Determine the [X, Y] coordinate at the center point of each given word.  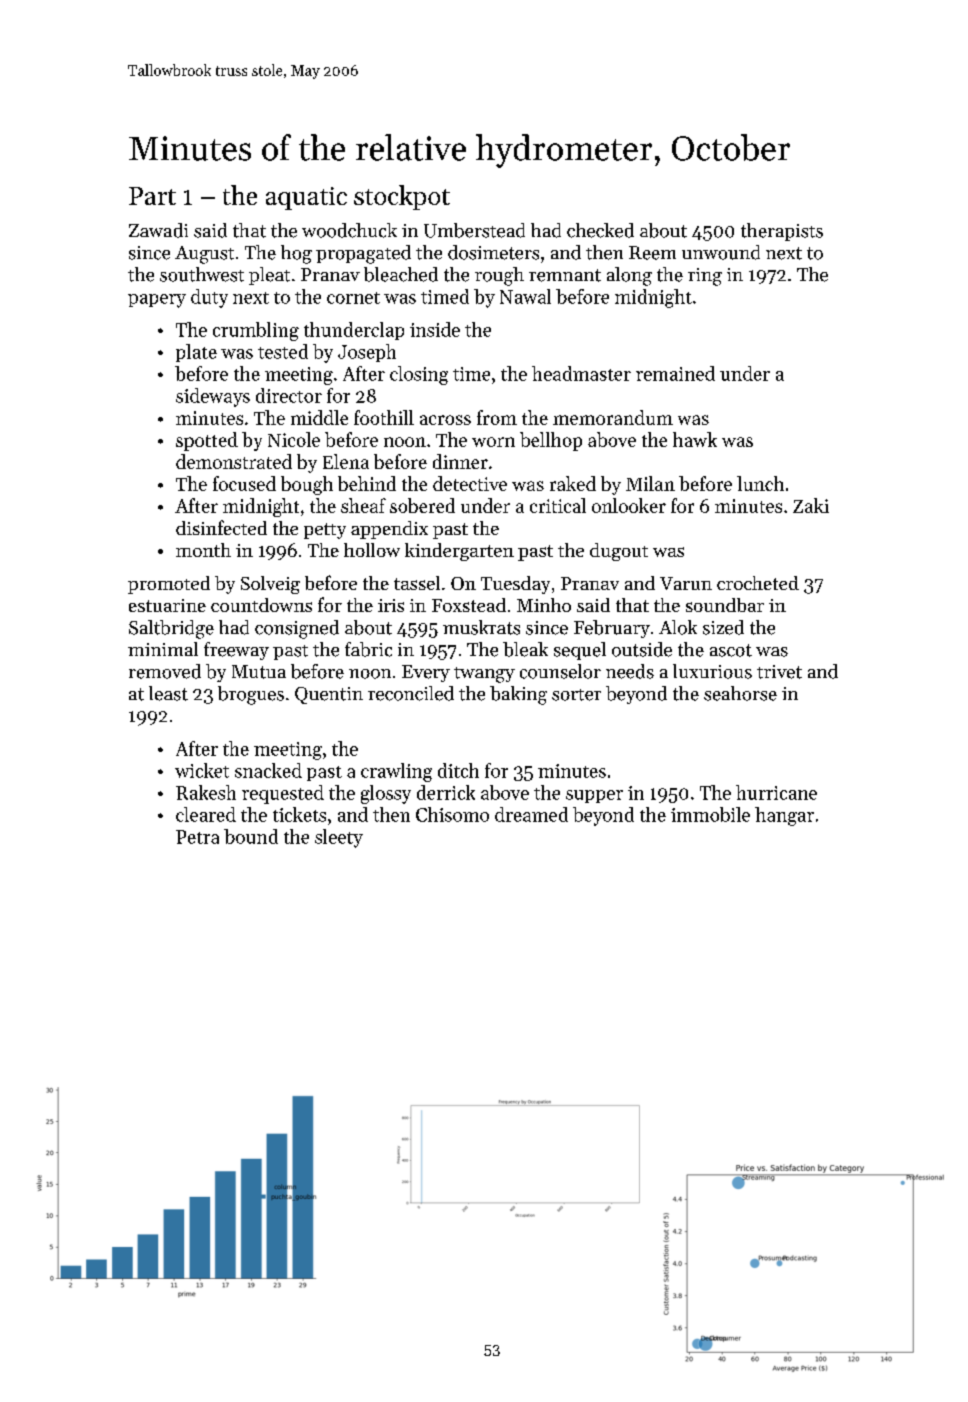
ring [705, 277]
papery [157, 301]
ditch [458, 770]
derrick [446, 792]
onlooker [629, 505]
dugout [619, 552]
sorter [576, 695]
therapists [782, 232]
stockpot [402, 197]
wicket [202, 770]
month [203, 550]
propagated [363, 254]
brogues [251, 695]
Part [152, 196]
